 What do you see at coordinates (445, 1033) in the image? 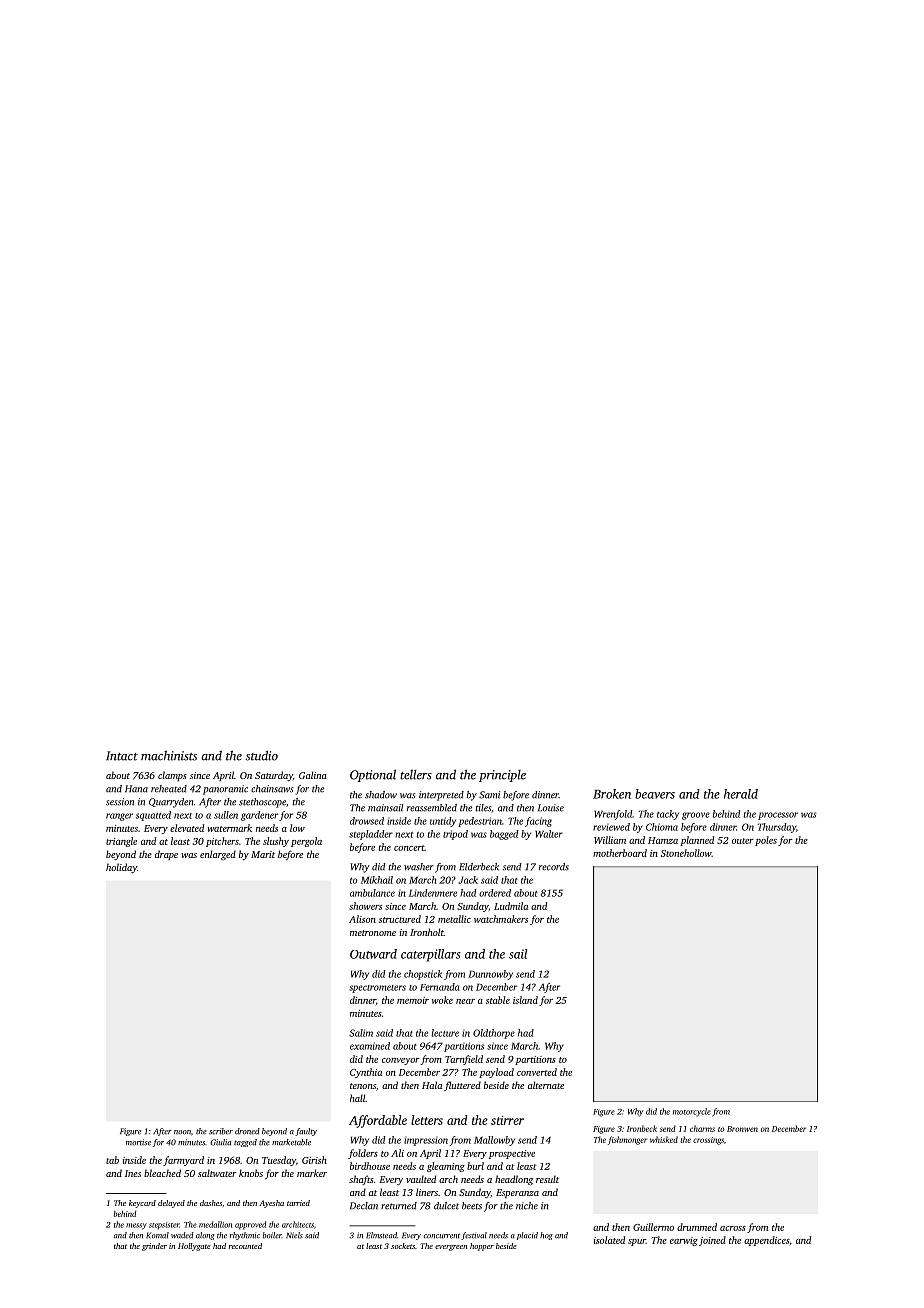
I see `lecture` at bounding box center [445, 1033].
